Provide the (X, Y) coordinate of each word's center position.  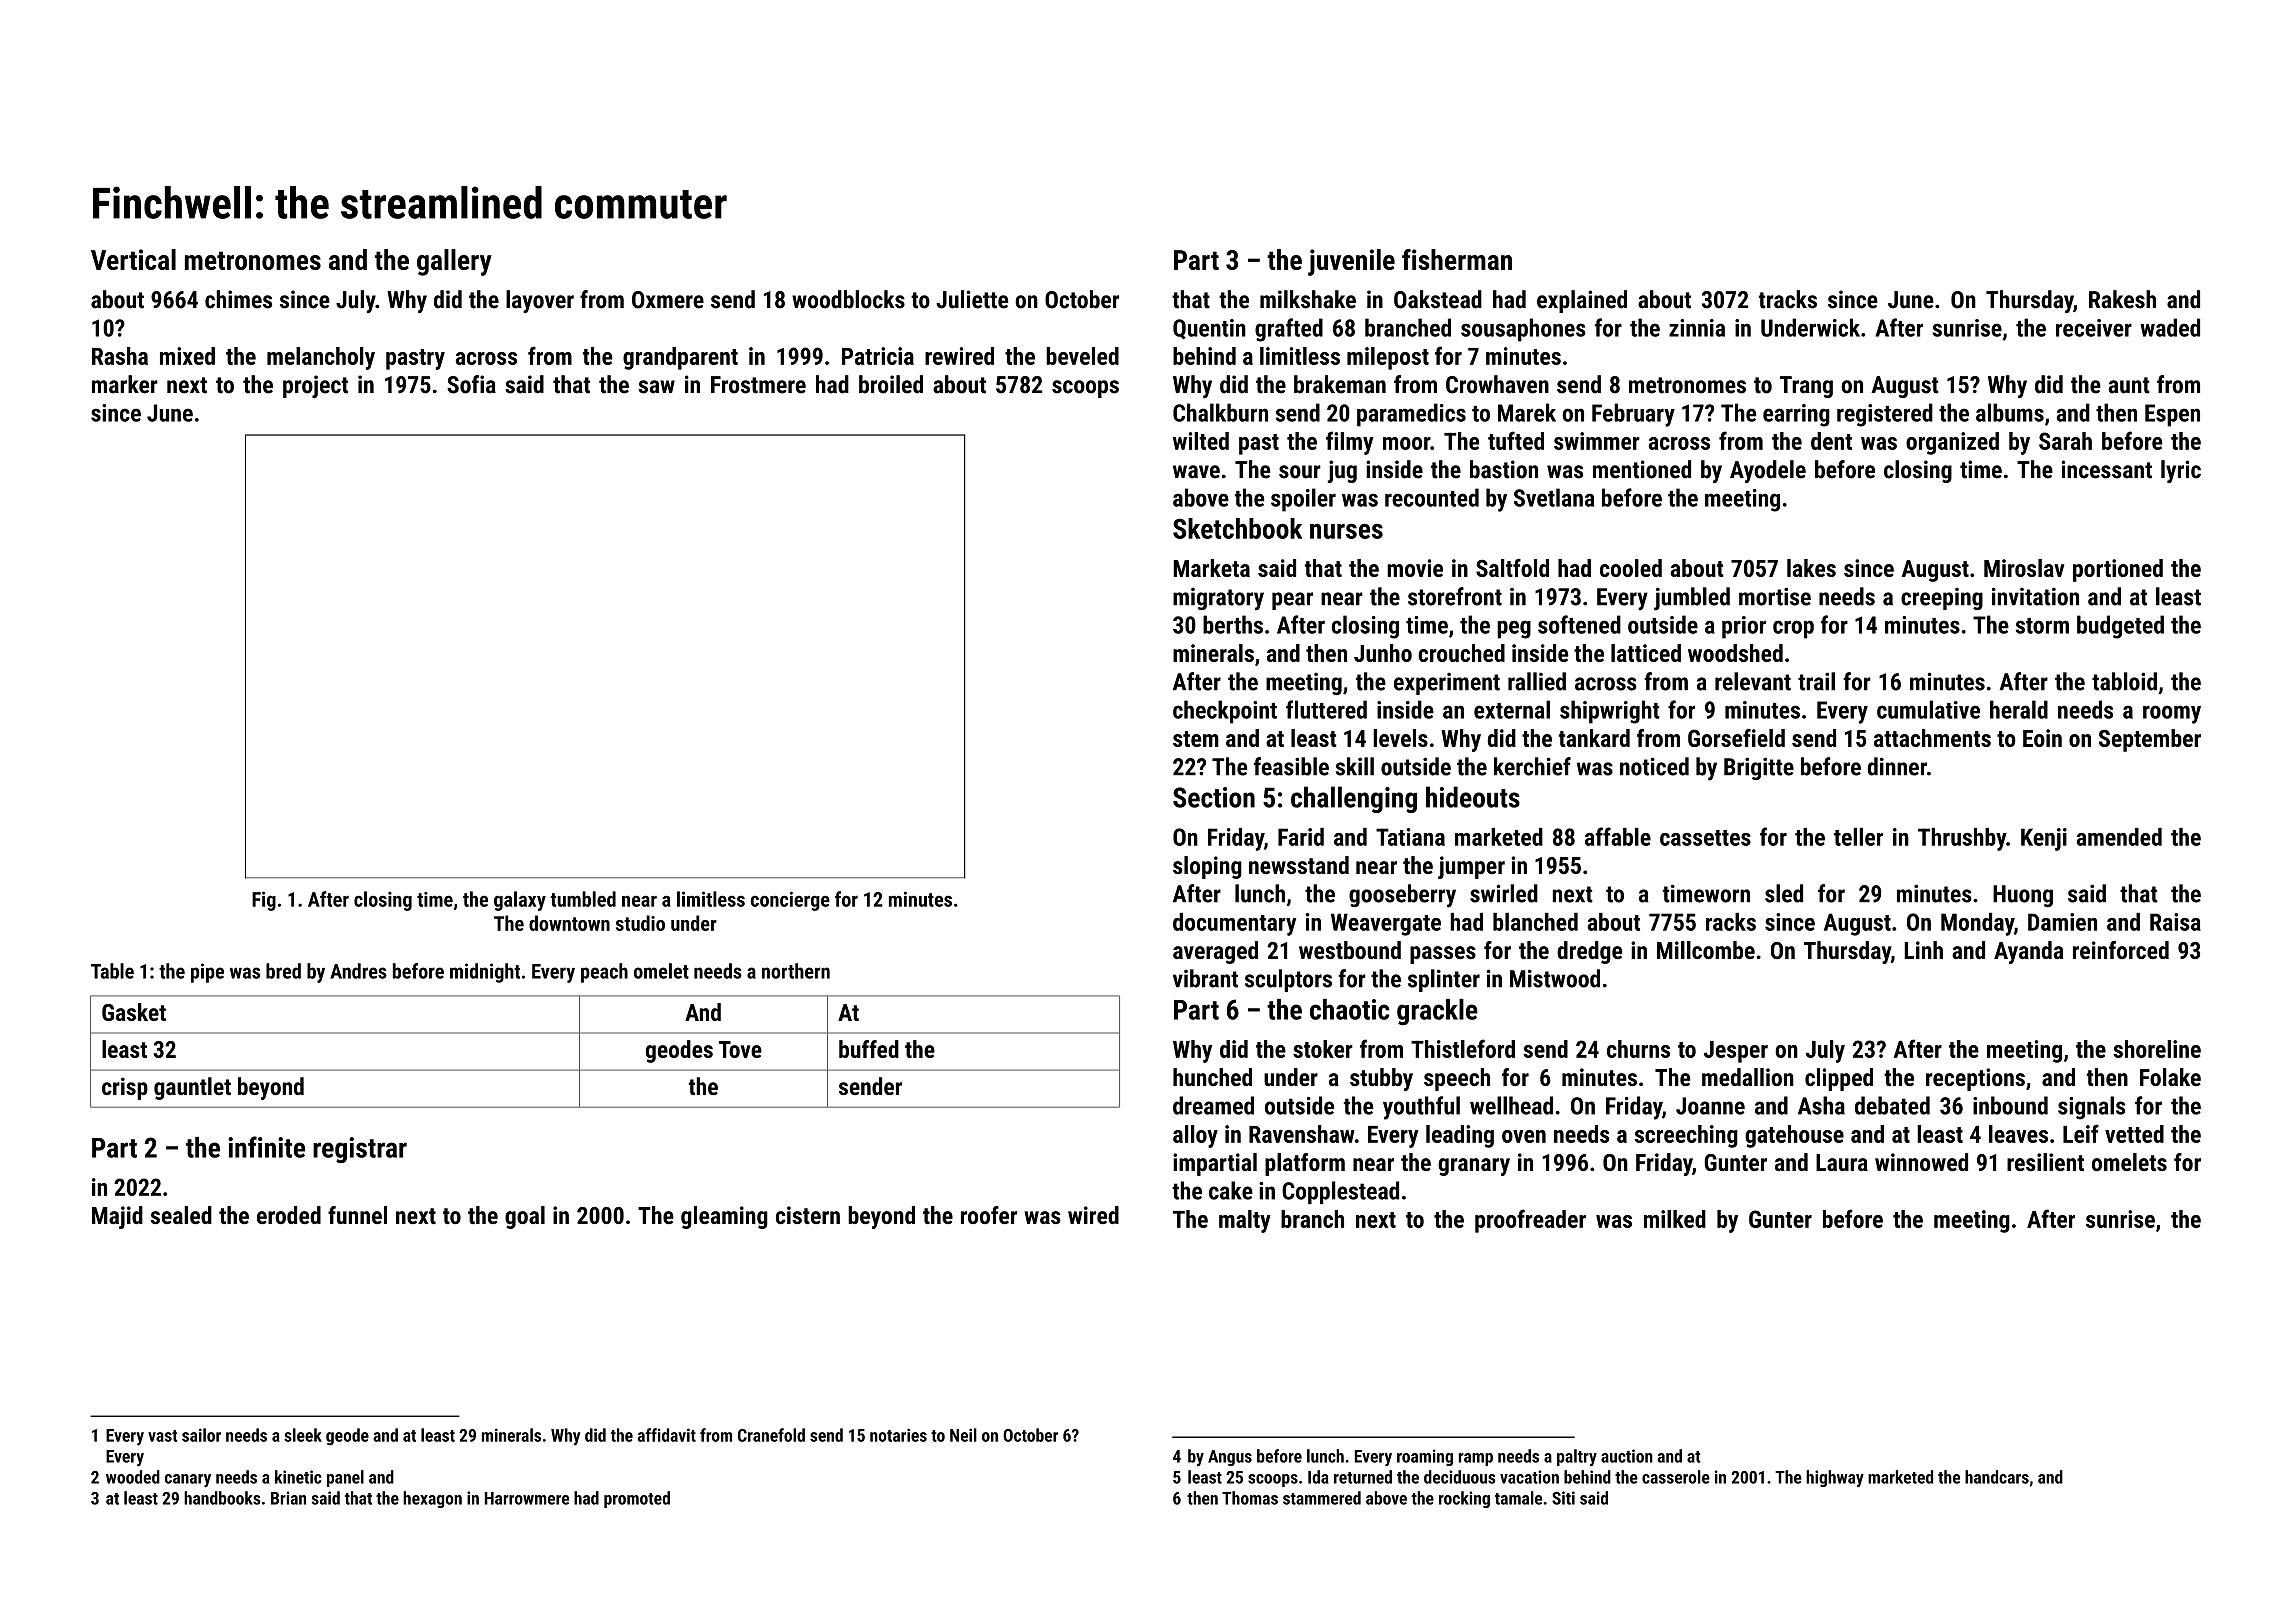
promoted (637, 1499)
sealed (181, 1215)
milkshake (1308, 299)
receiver (2094, 328)
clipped (1839, 1079)
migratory (1218, 599)
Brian (288, 1498)
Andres (358, 971)
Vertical (133, 259)
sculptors (1288, 980)
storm (2042, 626)
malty (1245, 1221)
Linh (1923, 950)
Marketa (1211, 568)
